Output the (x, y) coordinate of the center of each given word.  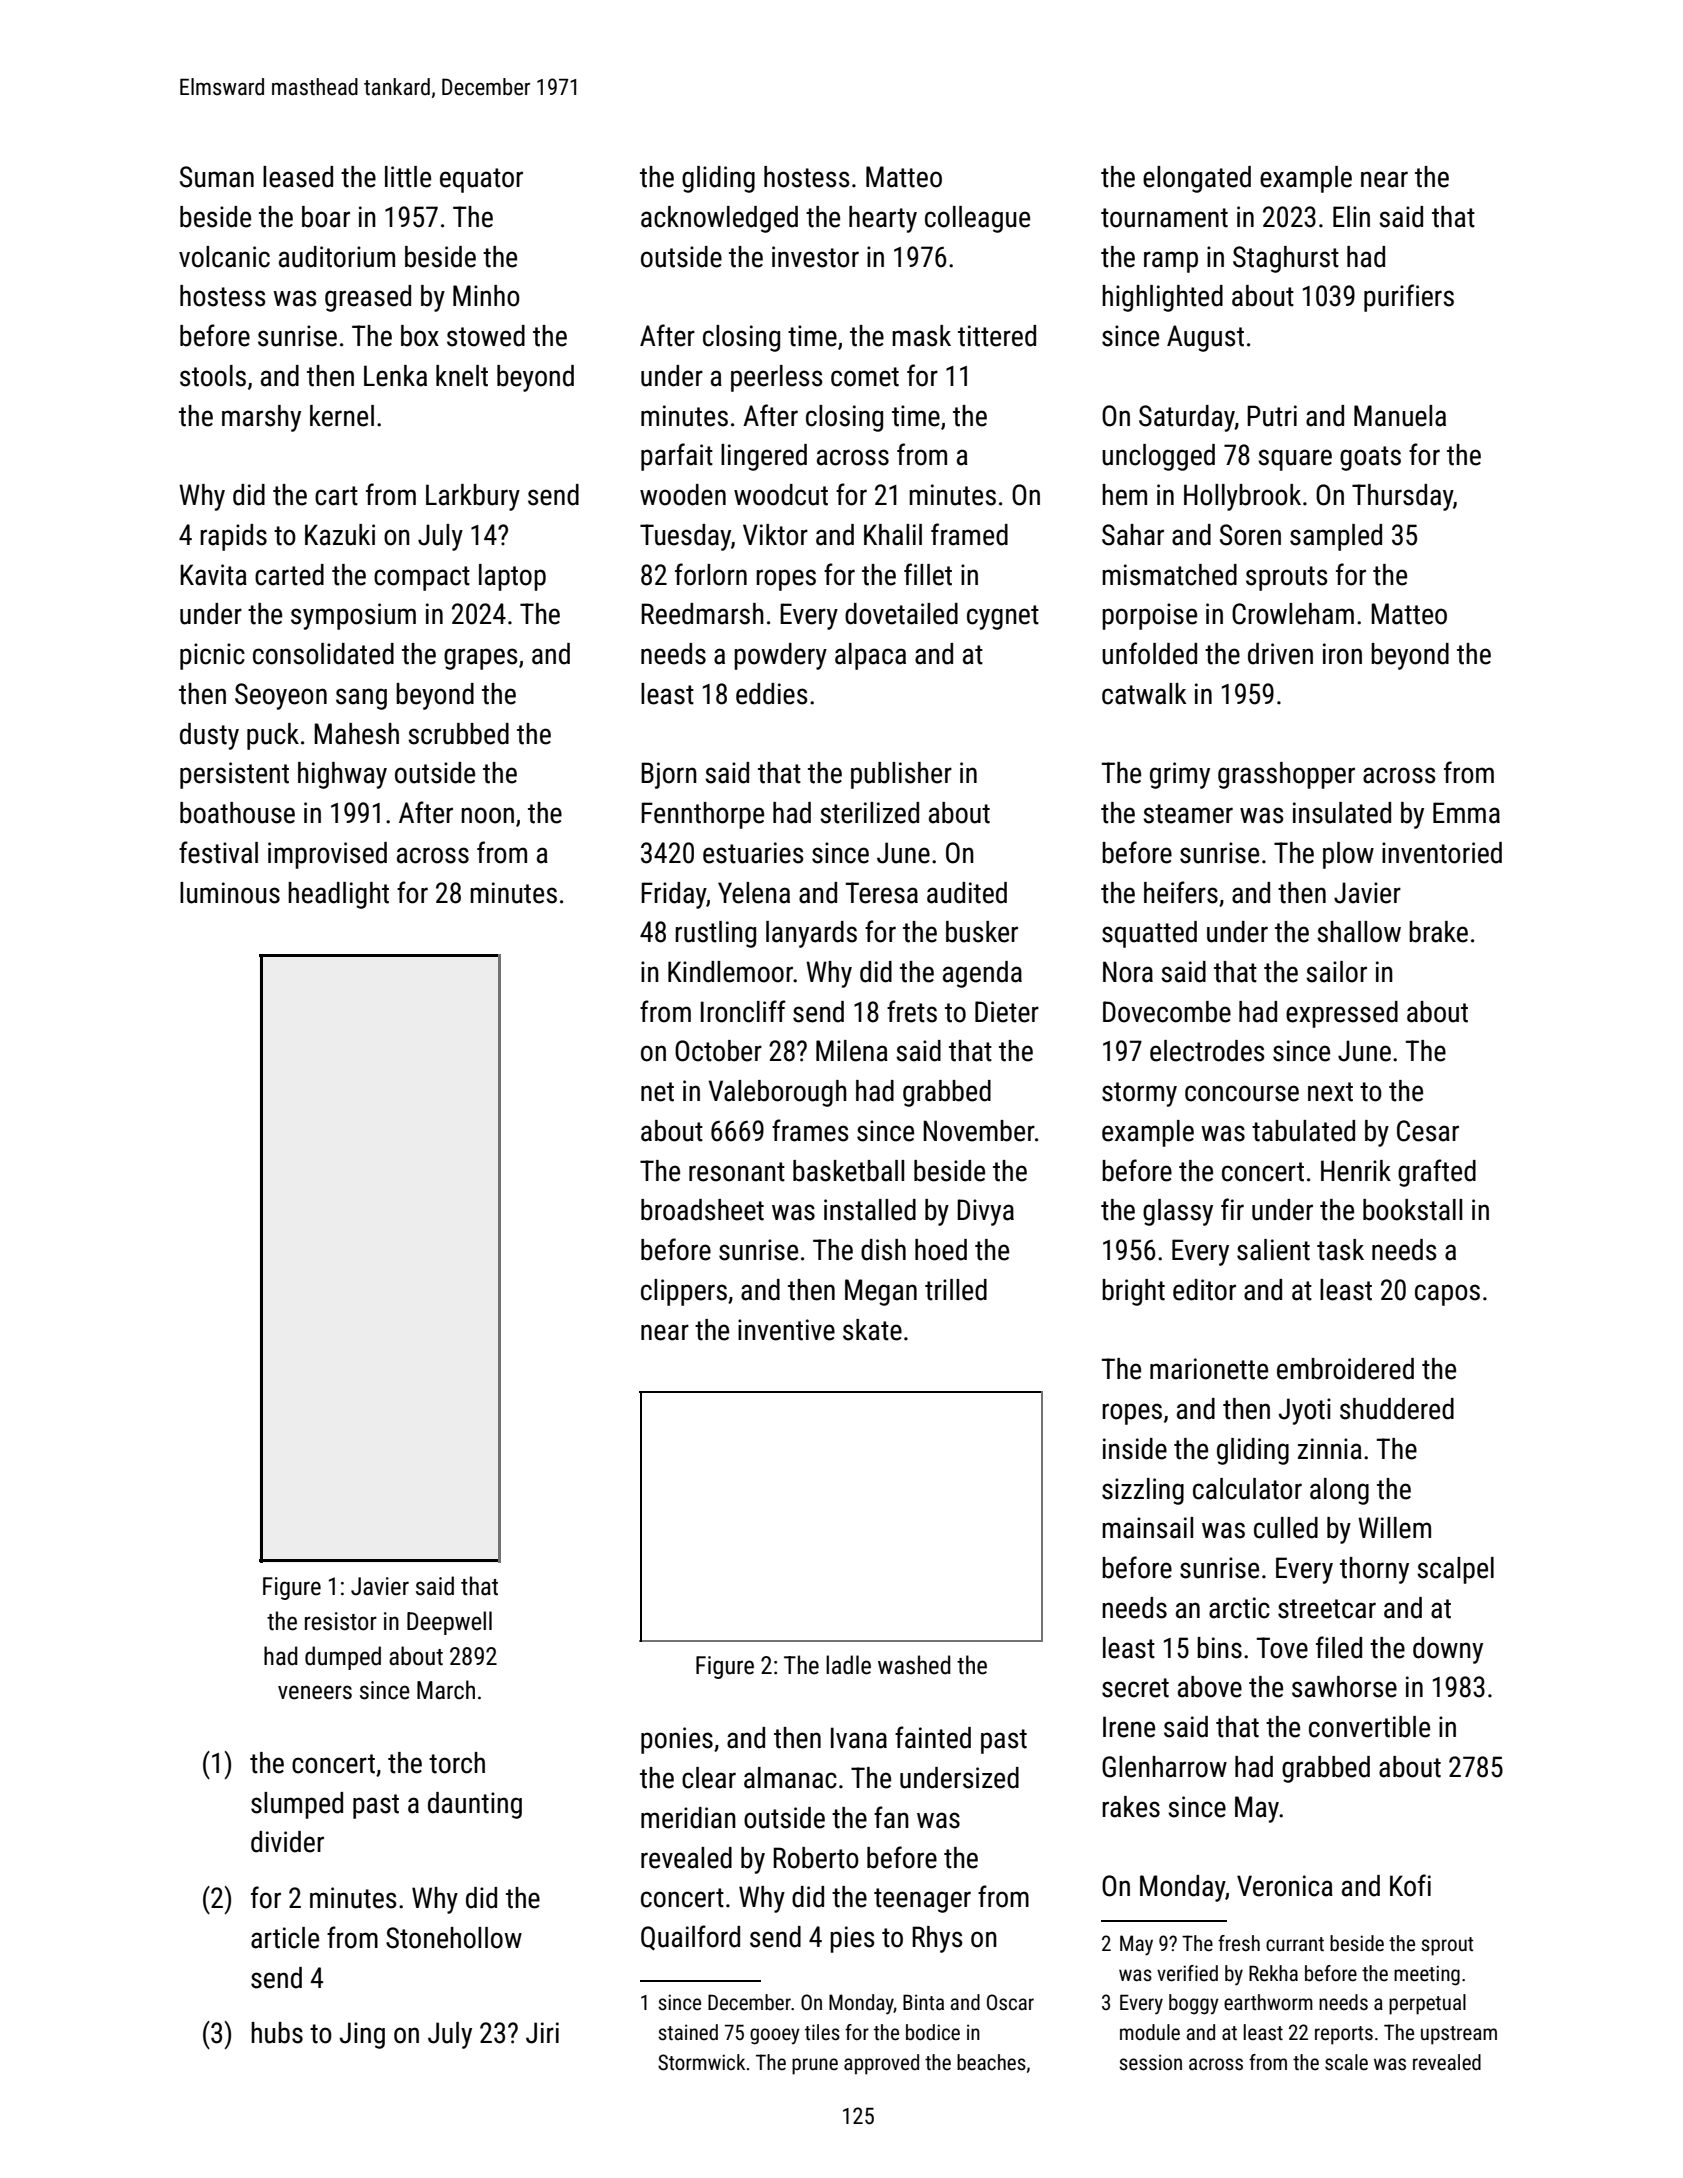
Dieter (1007, 1012)
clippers (684, 1292)
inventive (786, 1330)
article (285, 1938)
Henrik (1356, 1171)
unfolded (1149, 653)
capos (1447, 1295)
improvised (327, 855)
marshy (261, 418)
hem (1124, 495)
